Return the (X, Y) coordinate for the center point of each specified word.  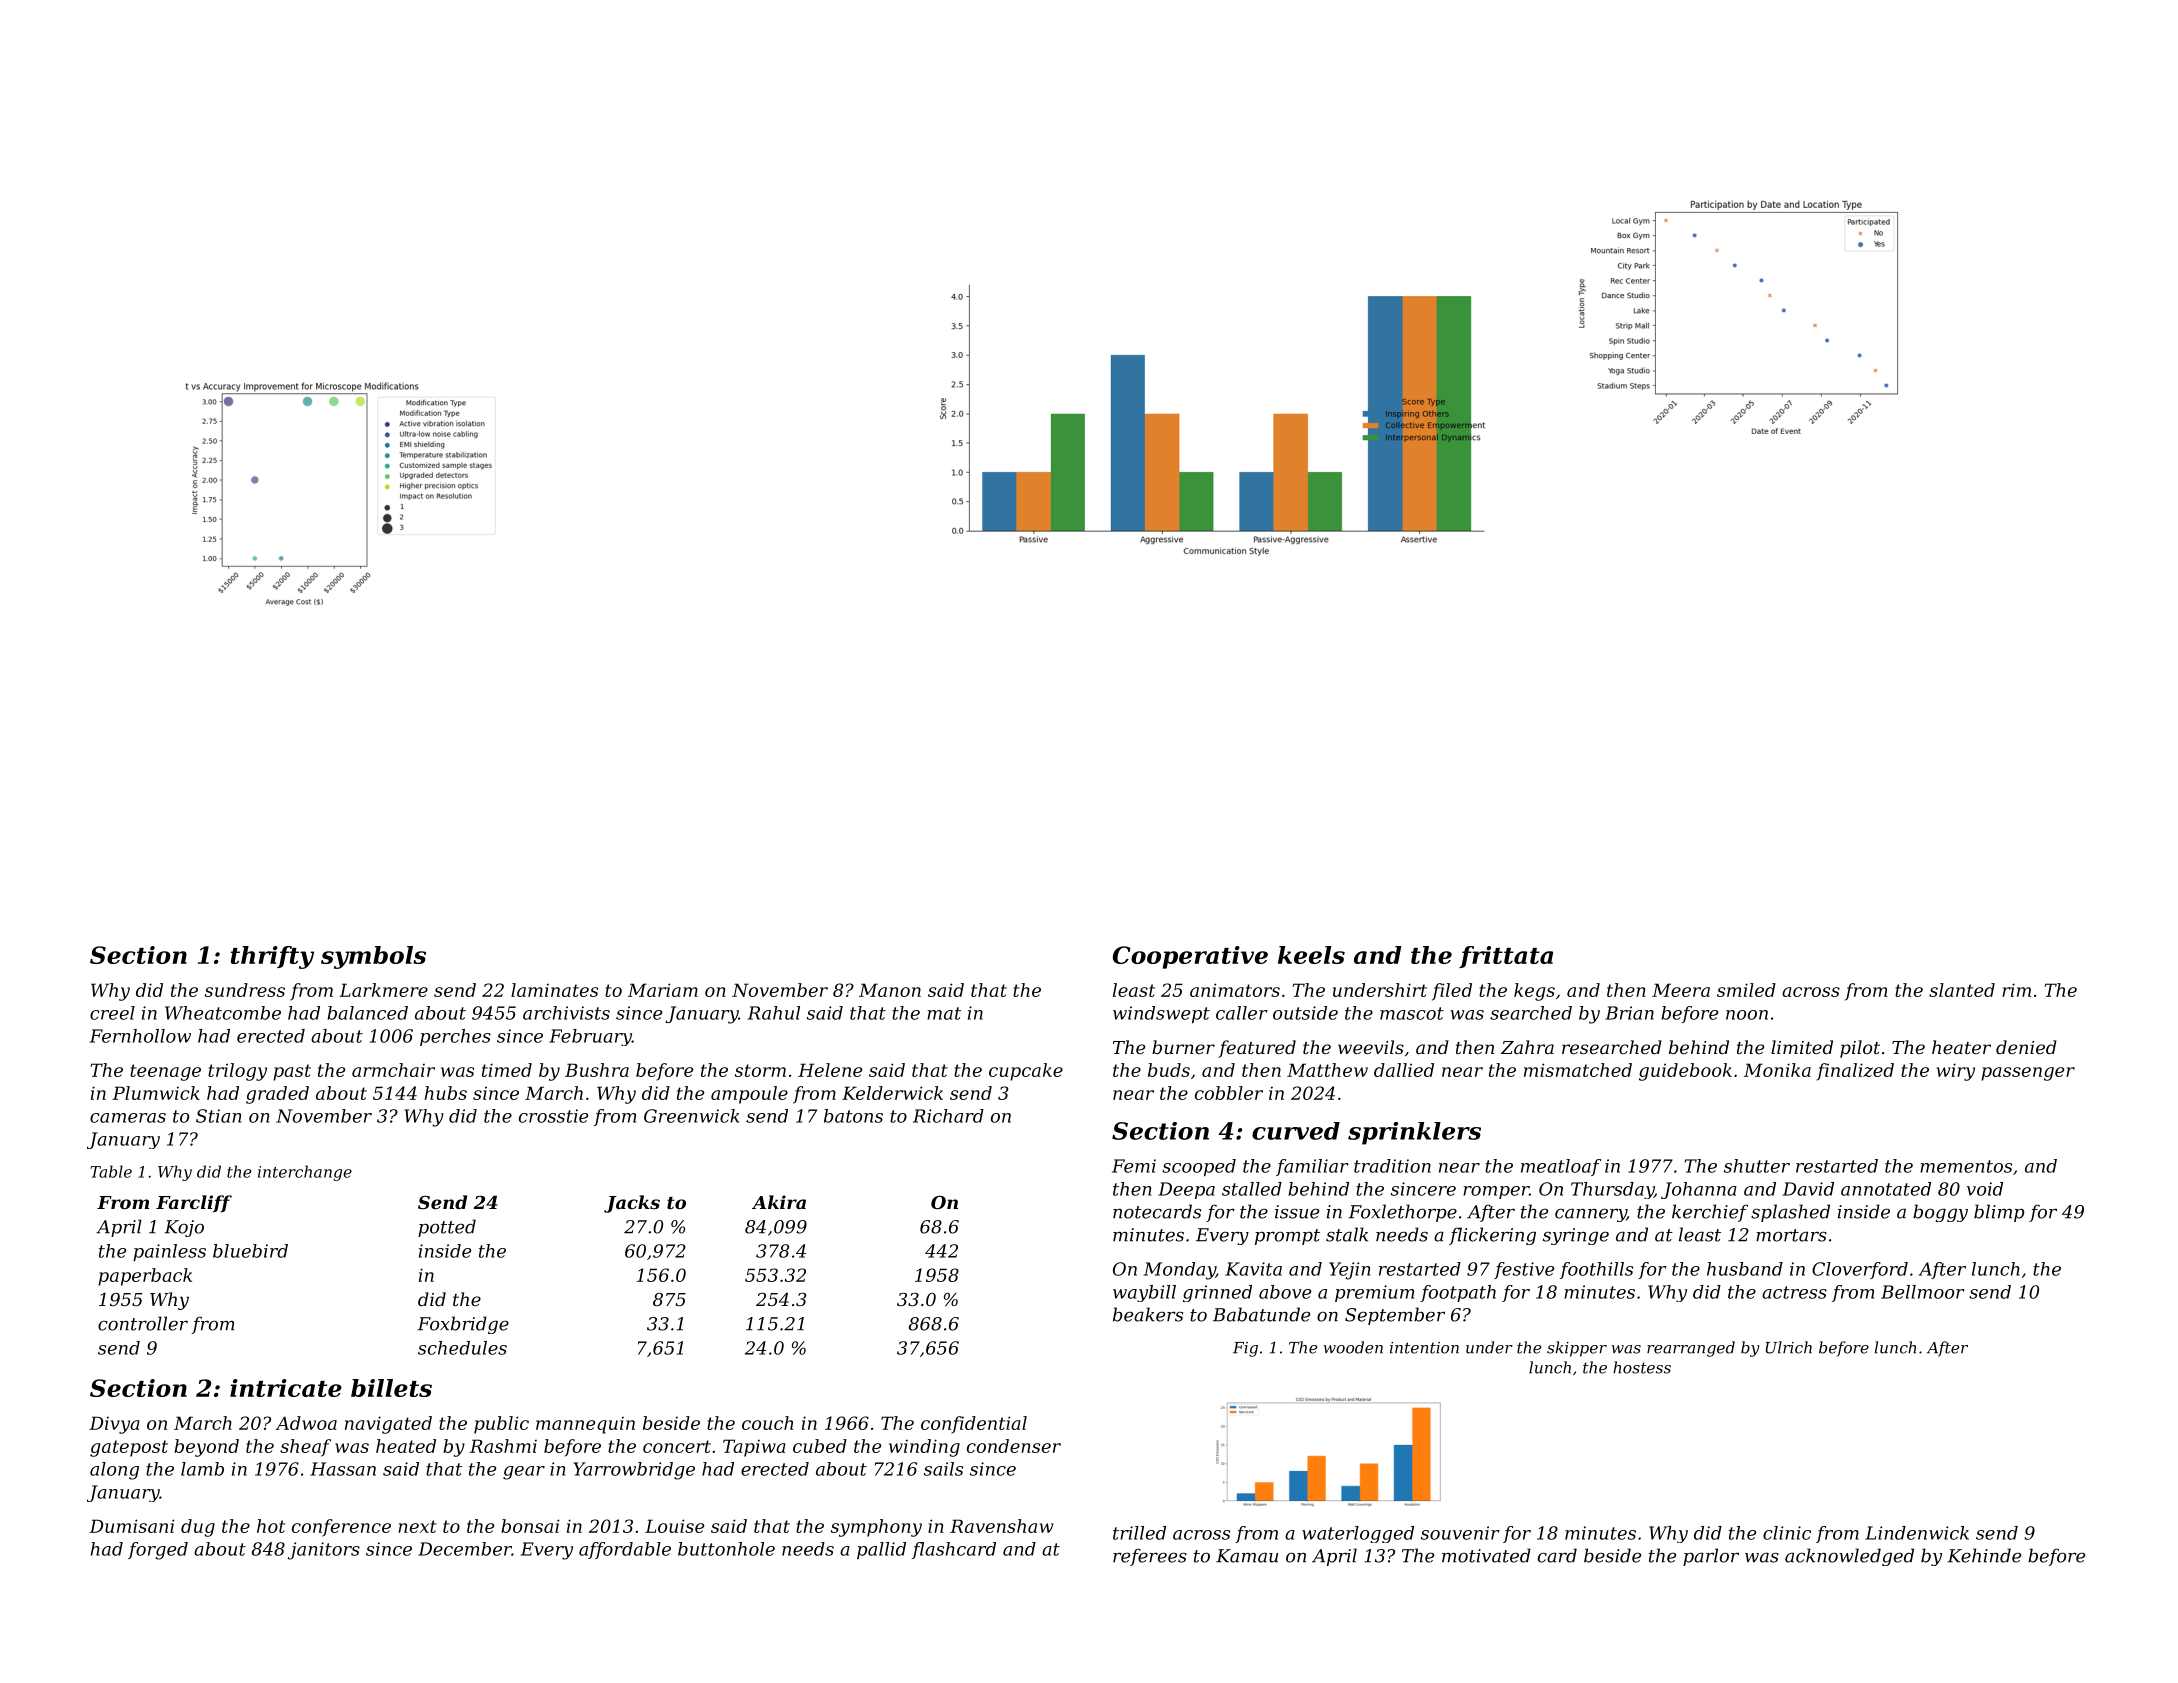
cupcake (1026, 1072)
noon (1747, 1015)
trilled (1139, 1533)
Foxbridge (463, 1325)
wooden (1353, 1347)
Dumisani (132, 1526)
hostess (1642, 1367)
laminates (554, 990)
